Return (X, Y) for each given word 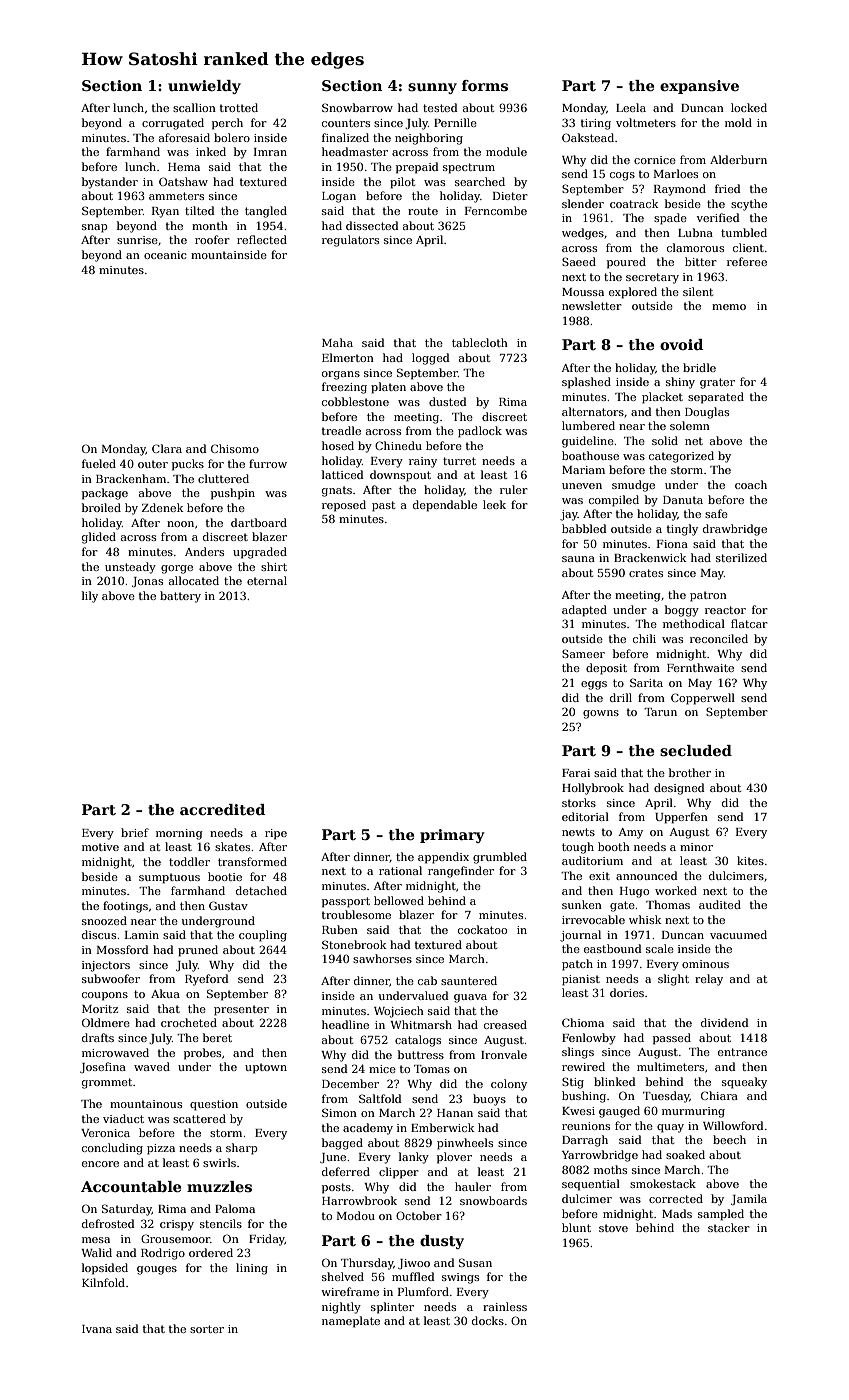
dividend (725, 1022)
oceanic (165, 255)
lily (90, 597)
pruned (198, 951)
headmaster (355, 151)
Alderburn (738, 159)
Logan (339, 197)
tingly (682, 530)
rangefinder (461, 872)
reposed (344, 506)
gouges (157, 1270)
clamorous (695, 247)
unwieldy (204, 87)
